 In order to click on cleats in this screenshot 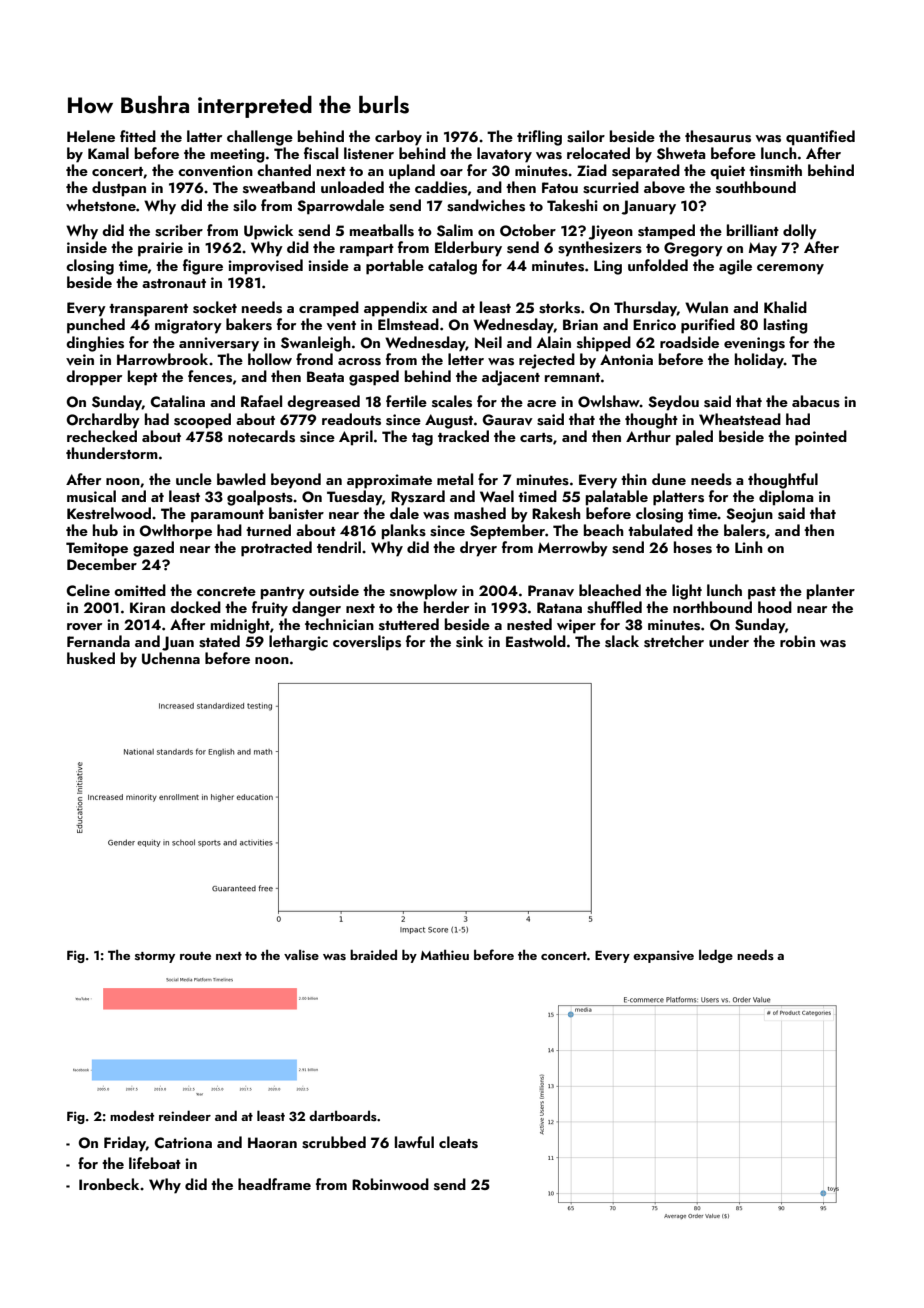, I will do `click(458, 1142)`.
